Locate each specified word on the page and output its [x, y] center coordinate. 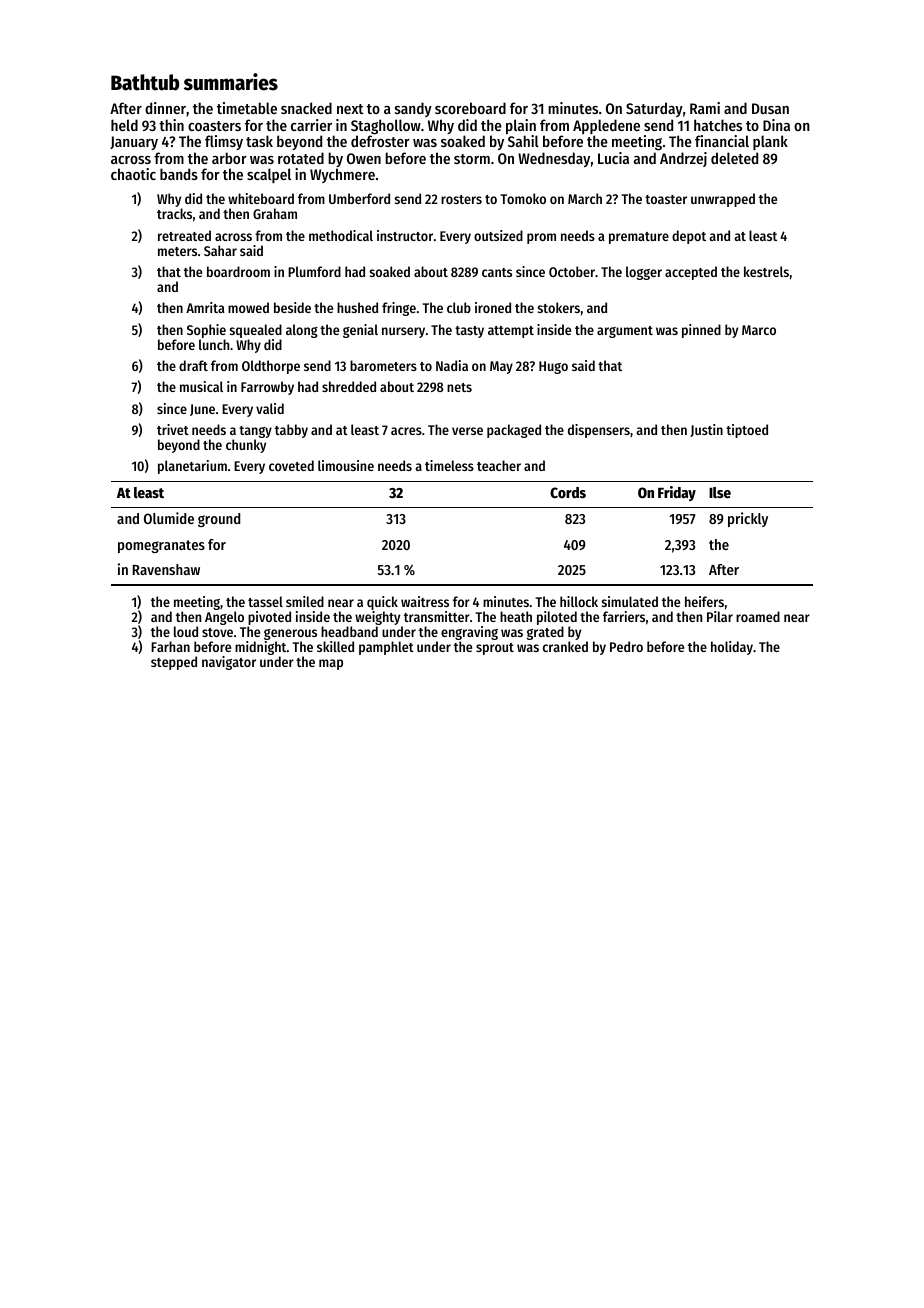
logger [644, 273]
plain [521, 126]
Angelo [224, 618]
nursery [403, 332]
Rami [705, 108]
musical [201, 386]
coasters [214, 126]
